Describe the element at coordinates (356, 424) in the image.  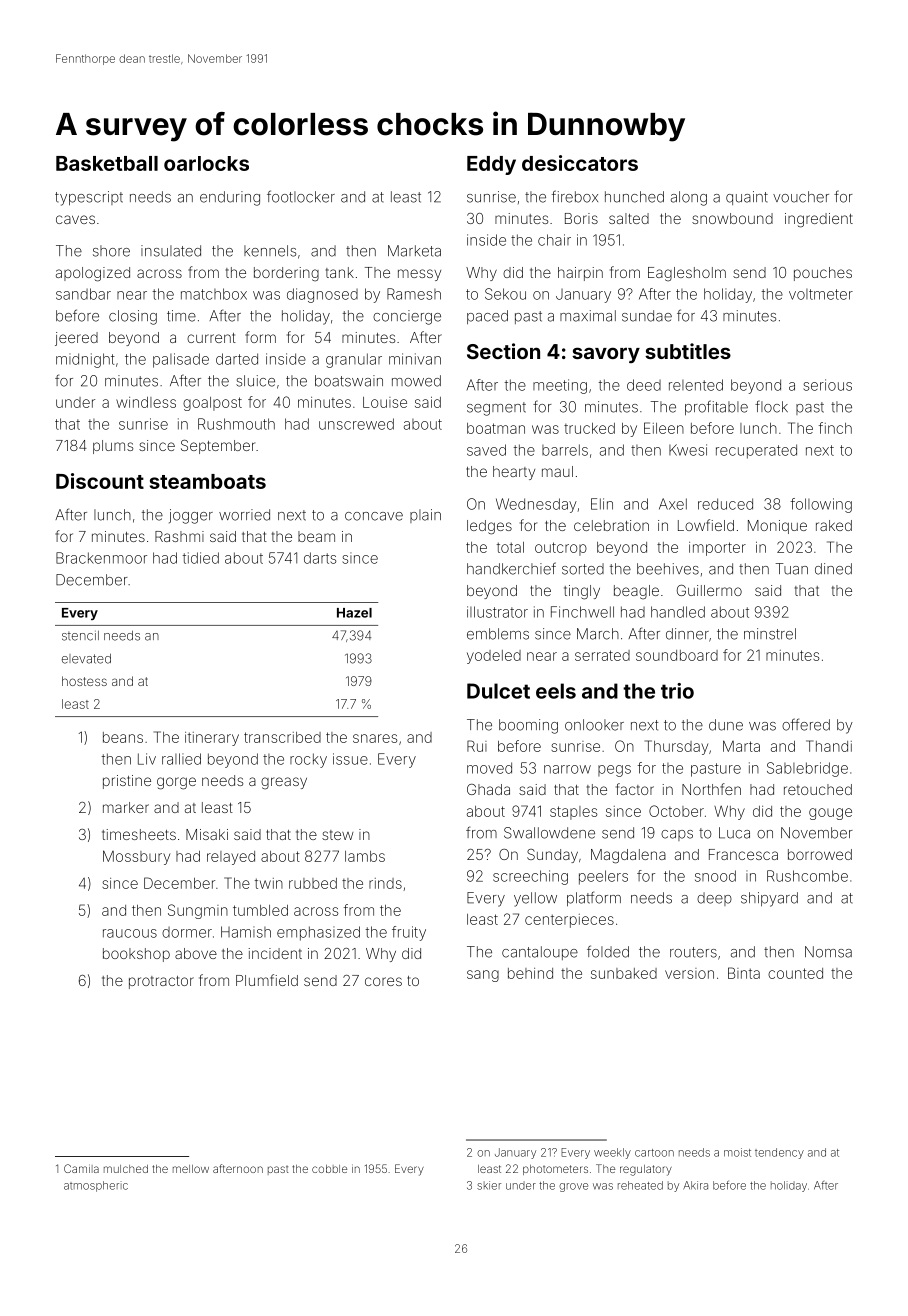
I see `unscrewed` at that location.
